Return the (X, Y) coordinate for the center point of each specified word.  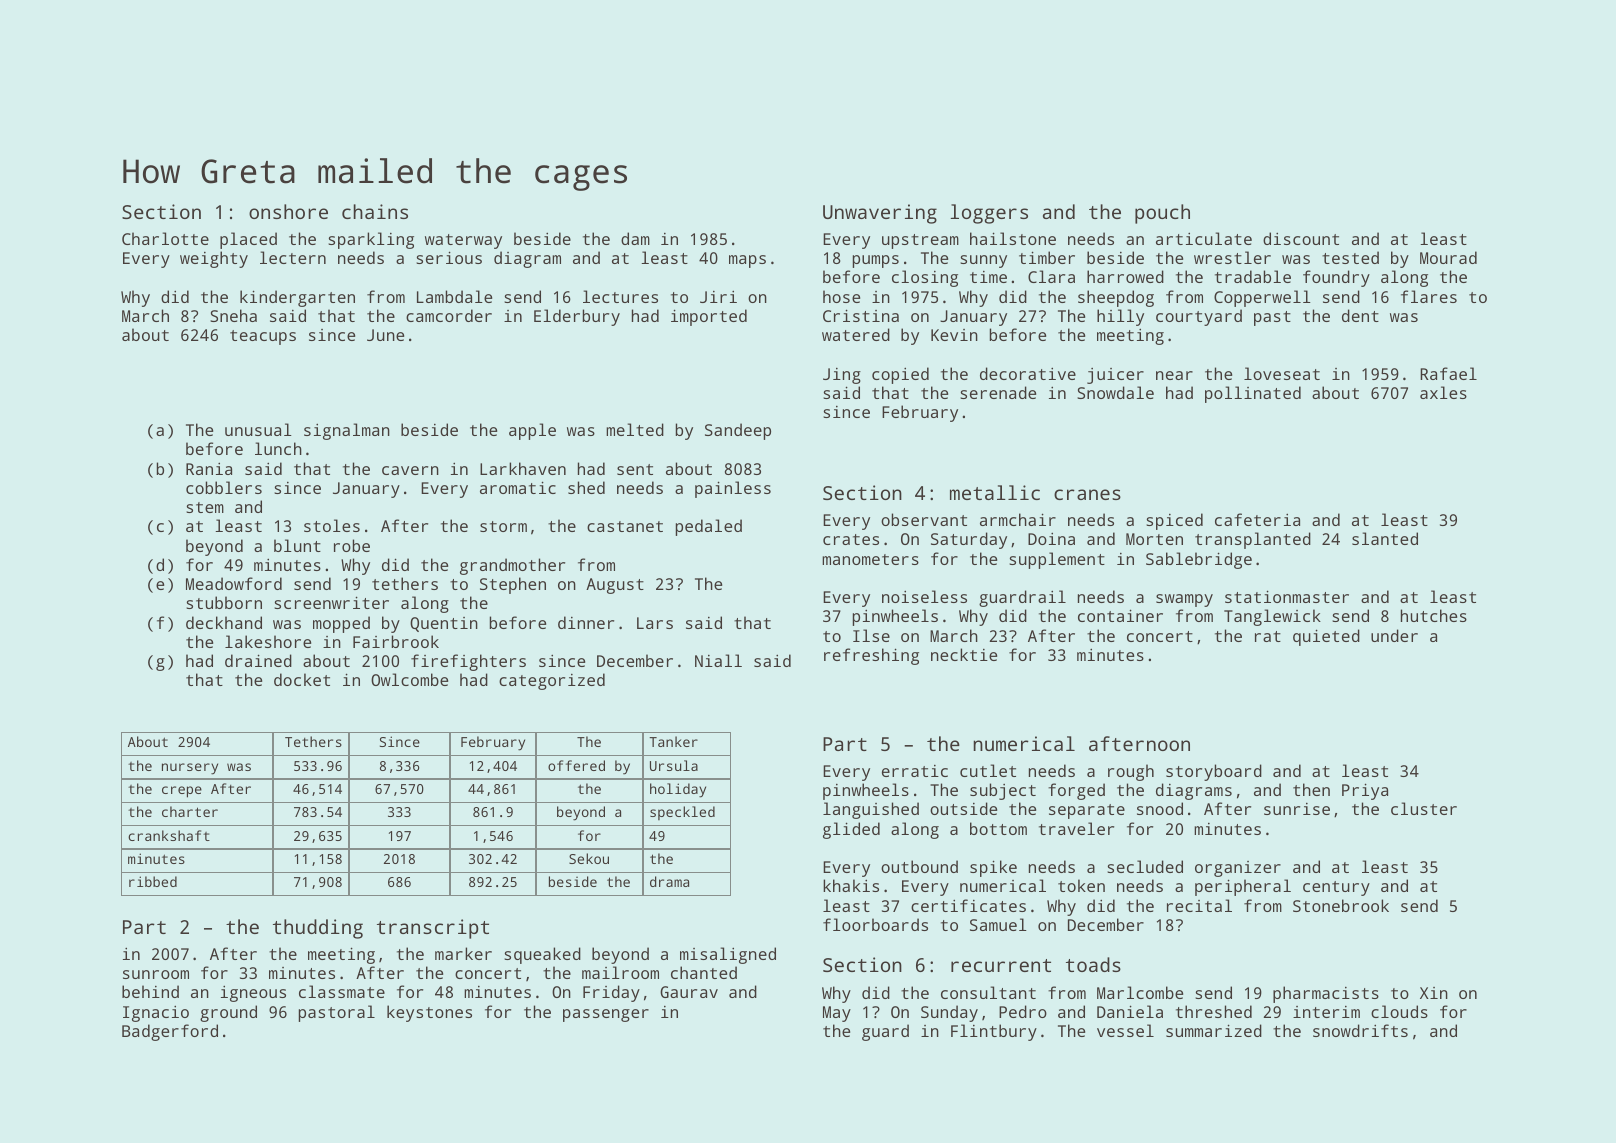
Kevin (954, 335)
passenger (606, 1015)
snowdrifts (1360, 1030)
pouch (1162, 214)
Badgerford (170, 1032)
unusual (258, 429)
